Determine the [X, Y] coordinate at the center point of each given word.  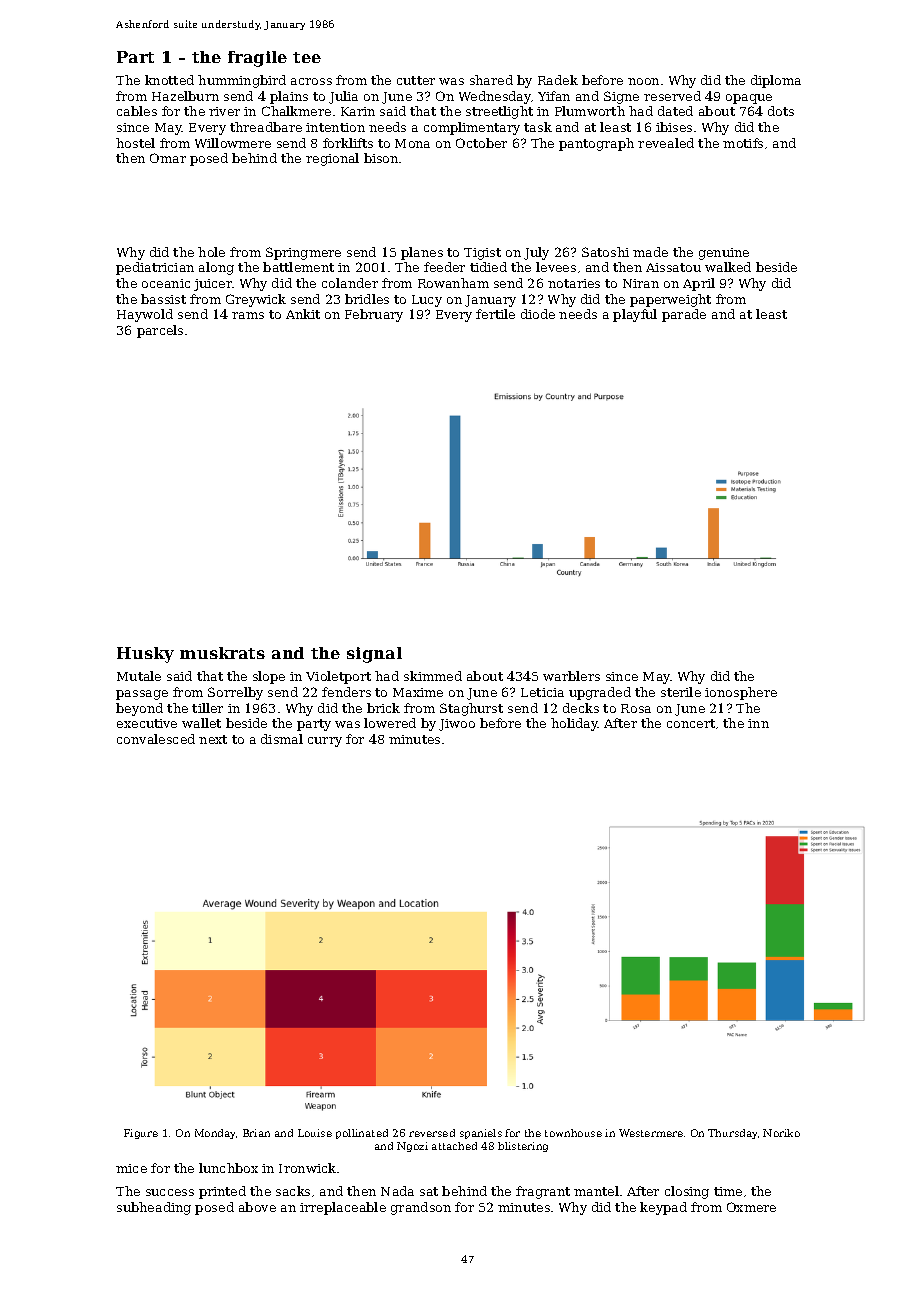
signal [374, 655]
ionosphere [741, 693]
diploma [776, 81]
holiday [574, 724]
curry [325, 742]
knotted [169, 80]
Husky [145, 655]
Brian [256, 1133]
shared [491, 80]
